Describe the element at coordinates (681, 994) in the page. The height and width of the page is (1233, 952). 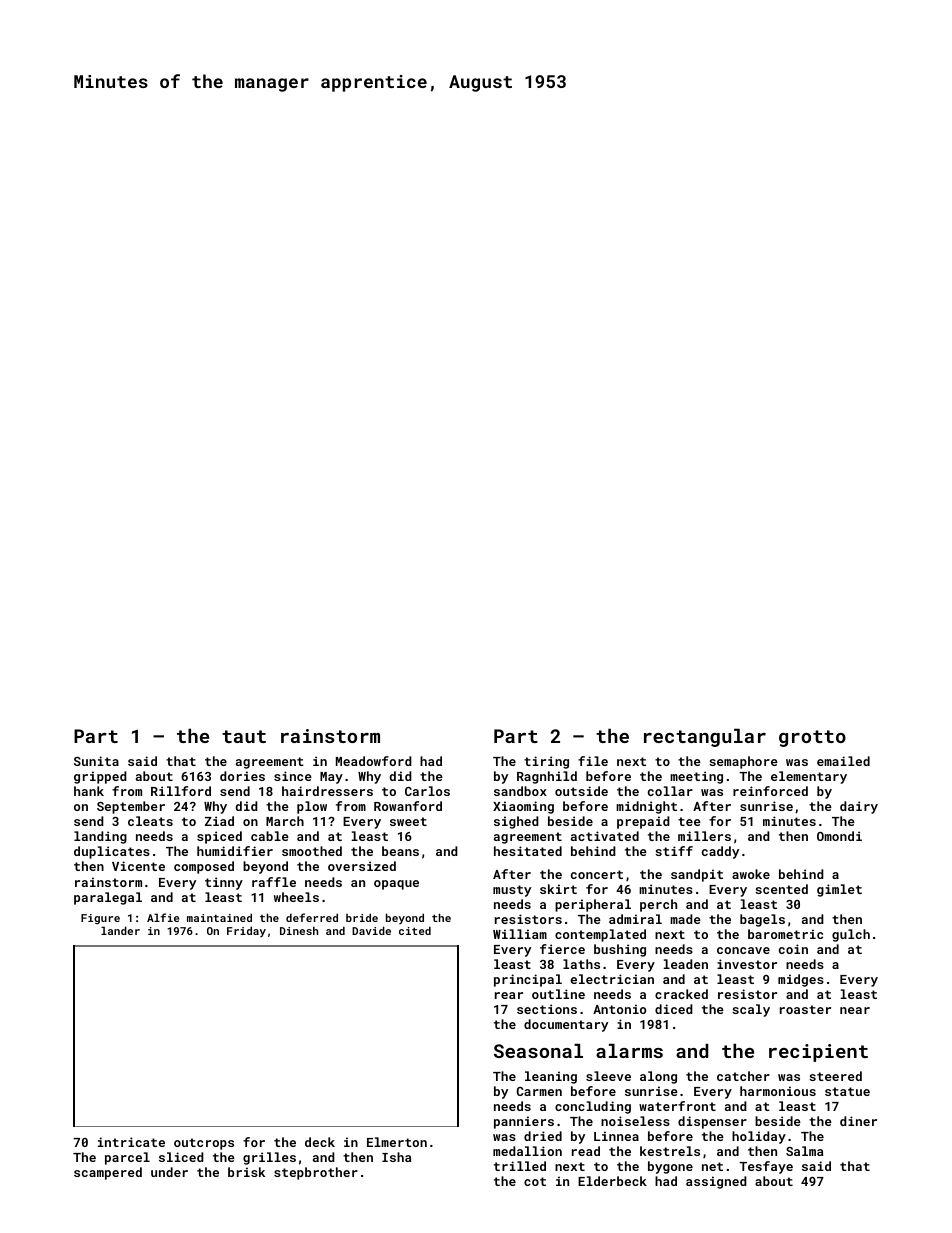
I see `cracked` at that location.
